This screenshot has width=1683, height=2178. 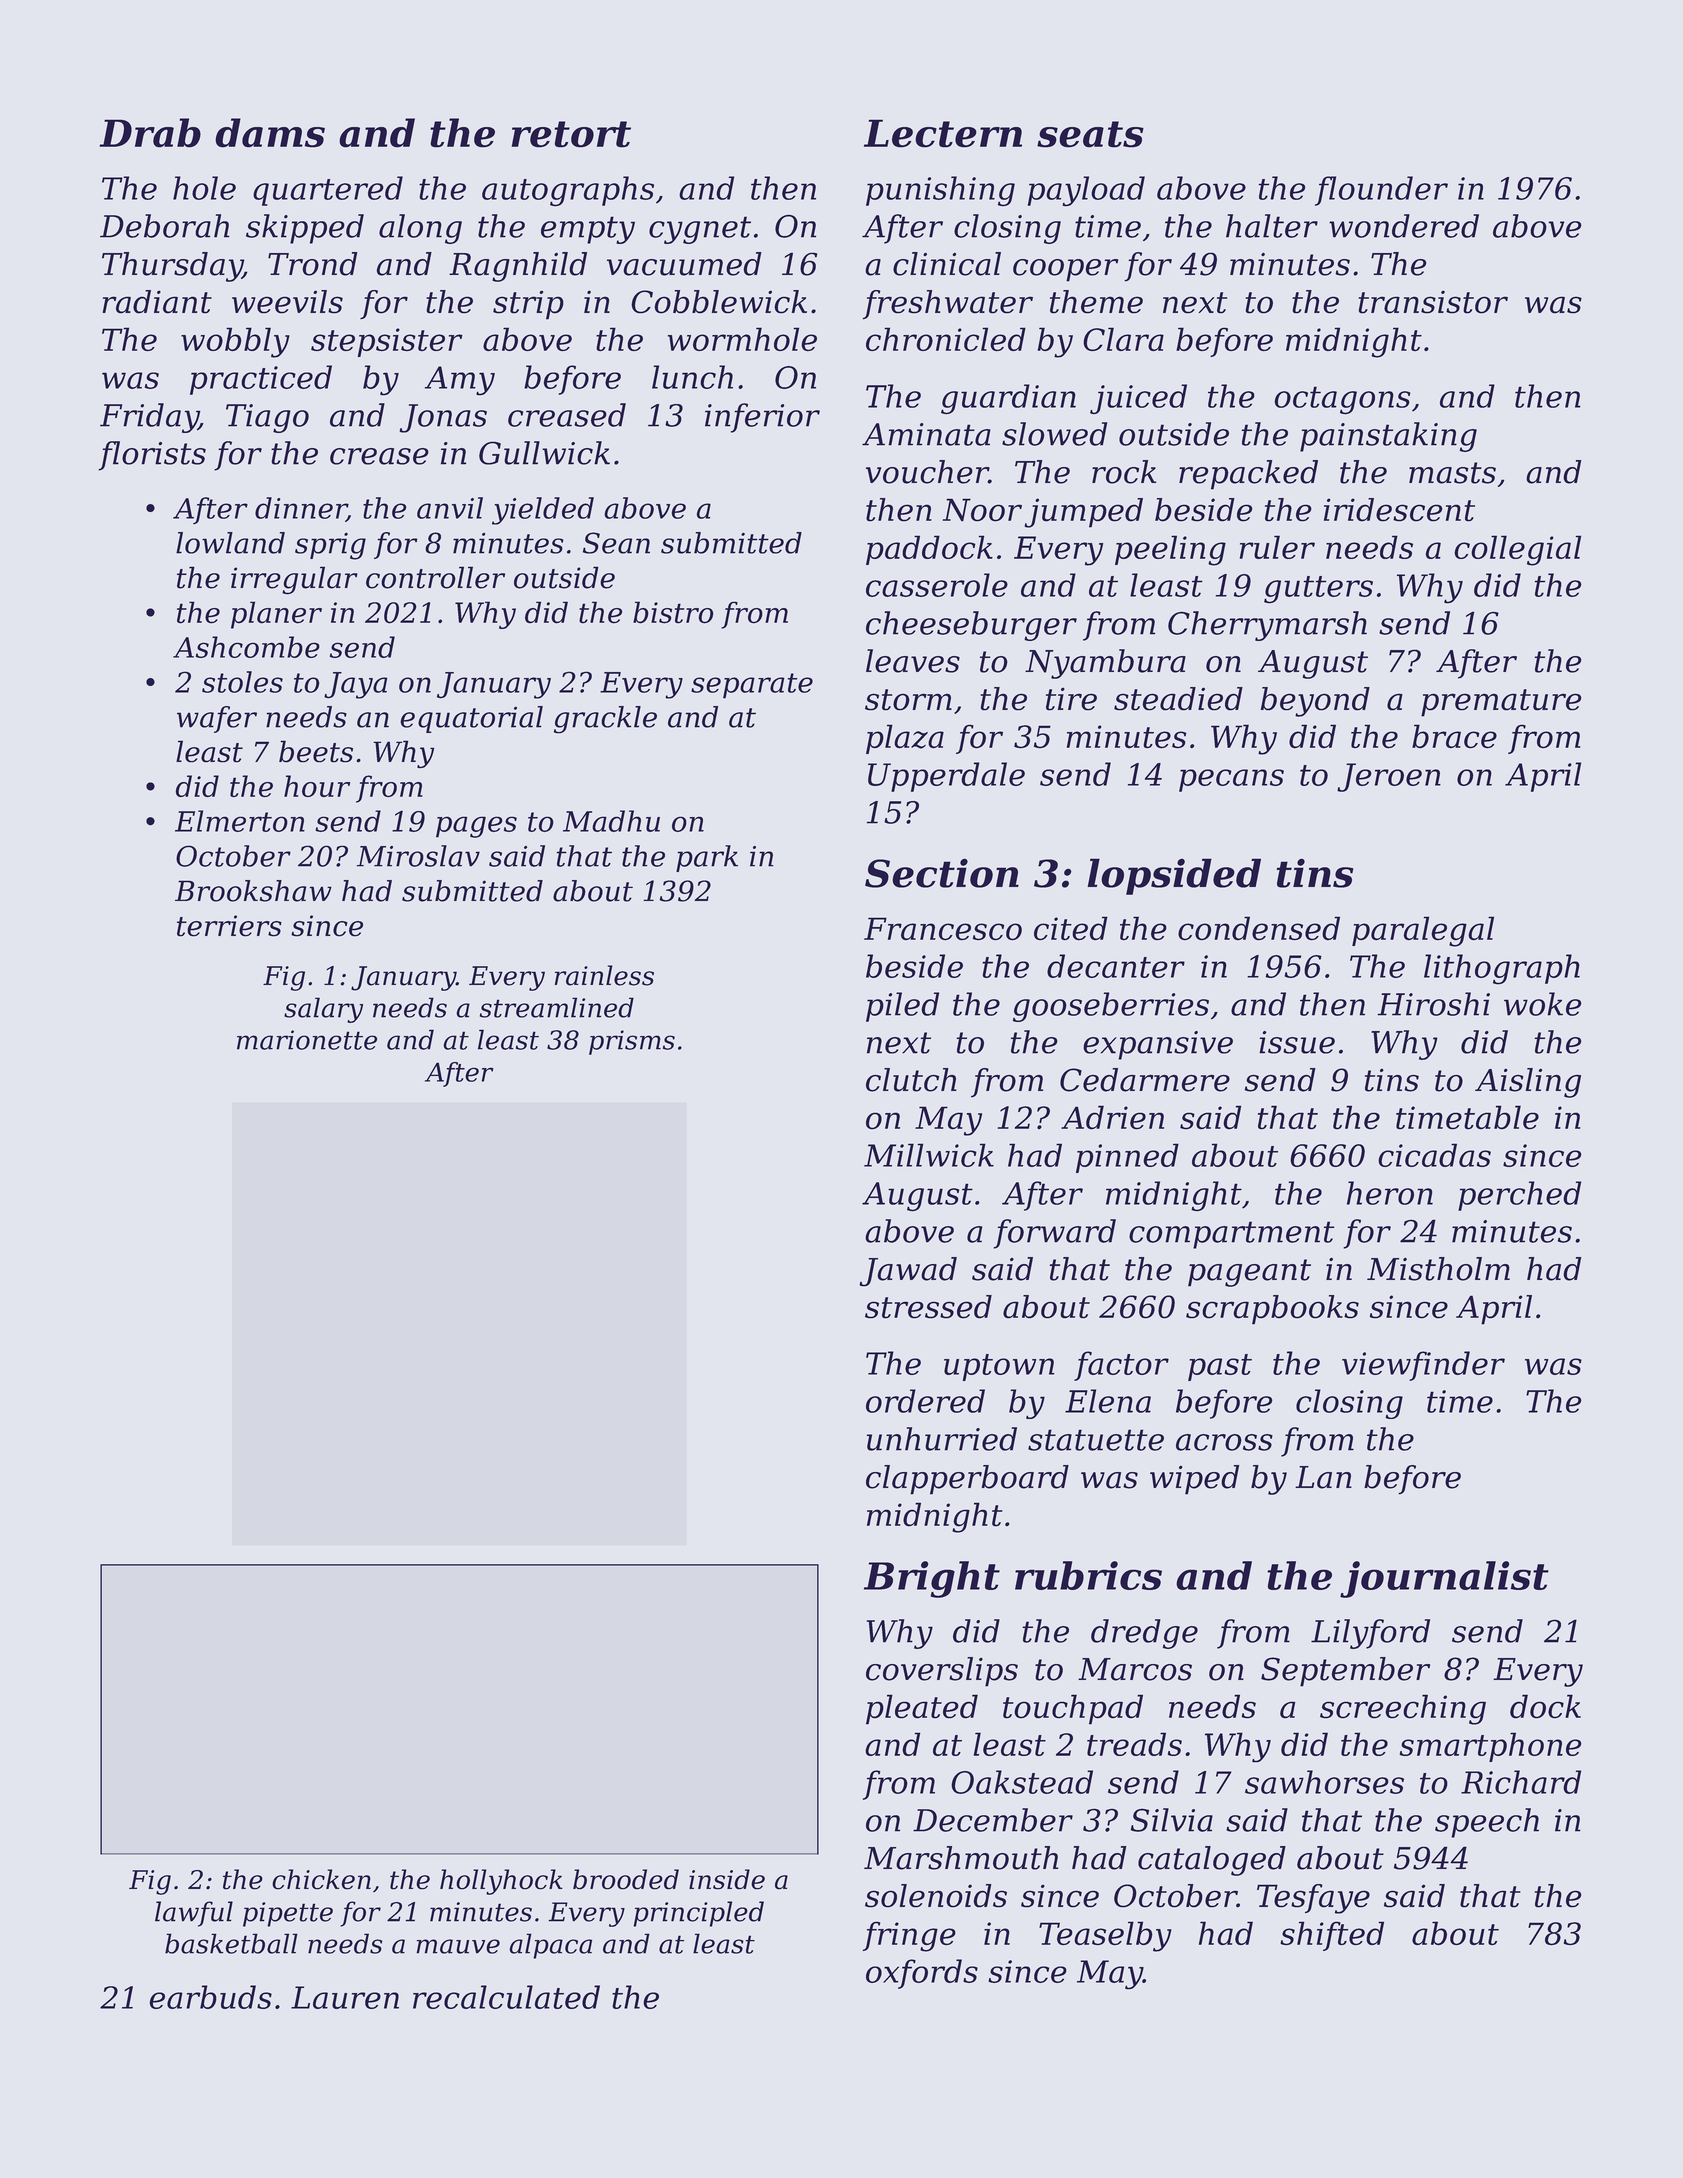 What do you see at coordinates (571, 134) in the screenshot?
I see `retort` at bounding box center [571, 134].
